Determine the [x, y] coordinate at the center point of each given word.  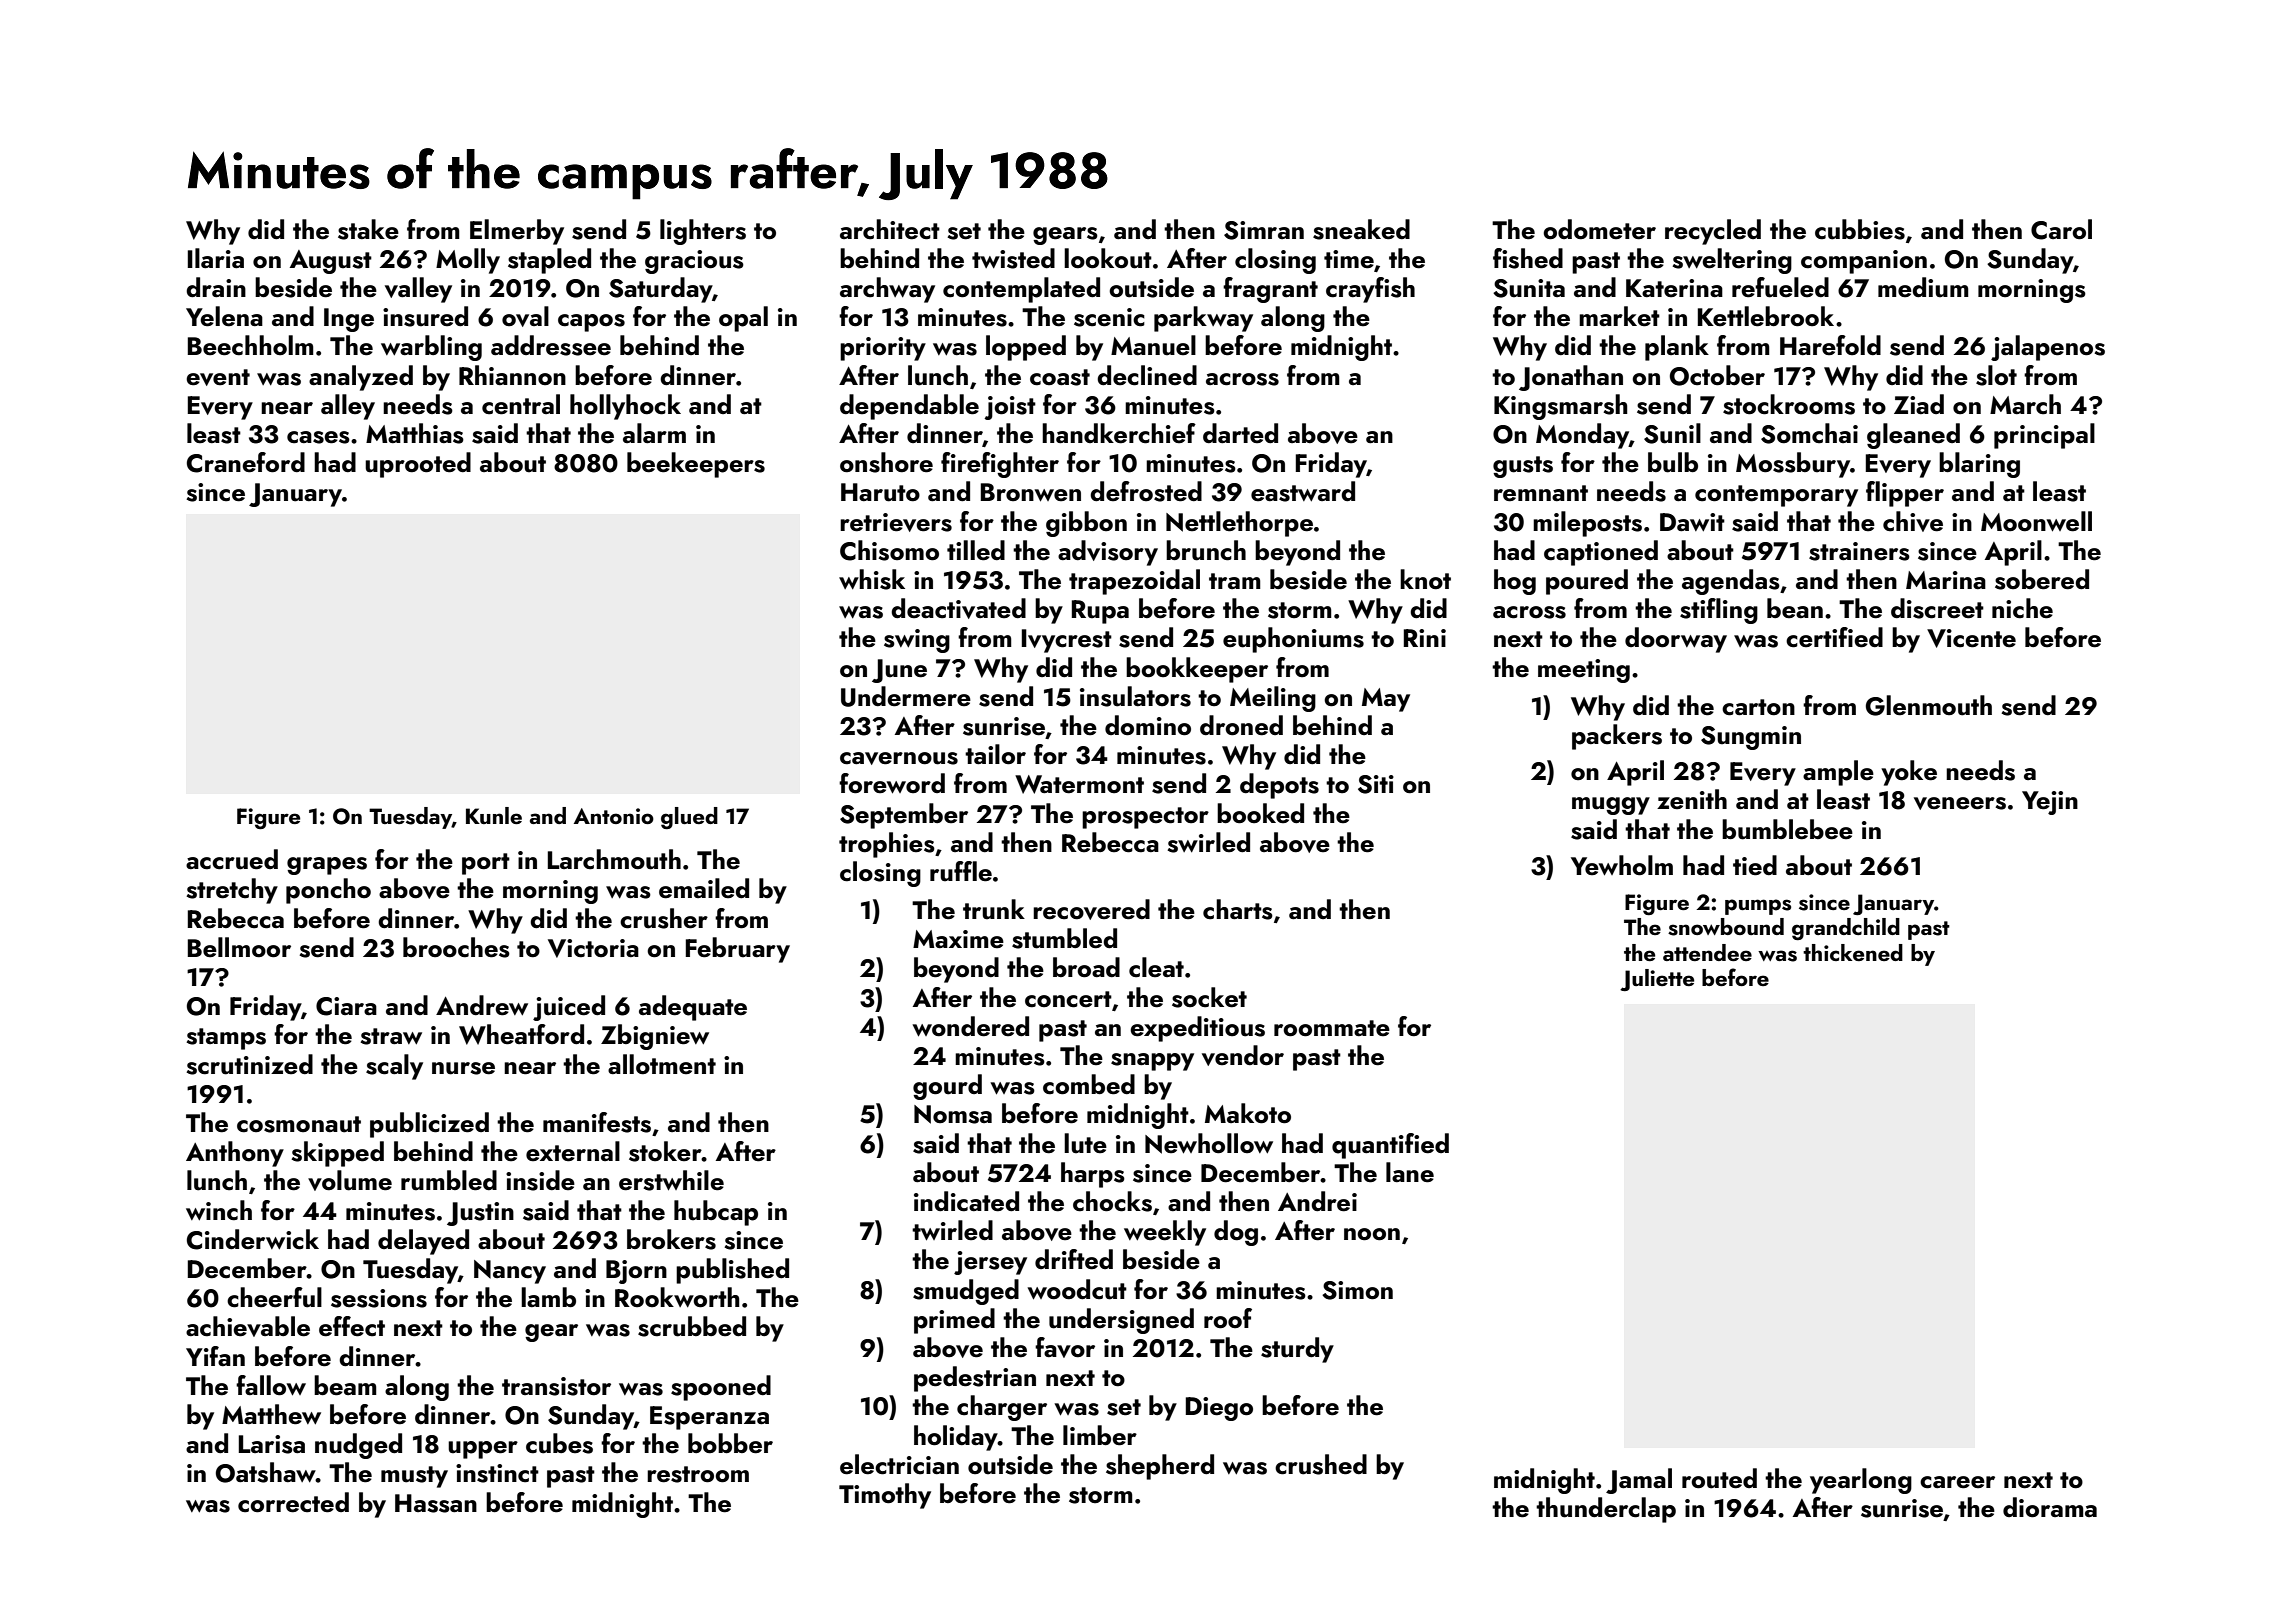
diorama [2050, 1507]
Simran [1264, 230]
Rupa [1100, 612]
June [899, 671]
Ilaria [216, 258]
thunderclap [1606, 1510]
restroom [698, 1474]
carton [1758, 707]
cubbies [1860, 229]
